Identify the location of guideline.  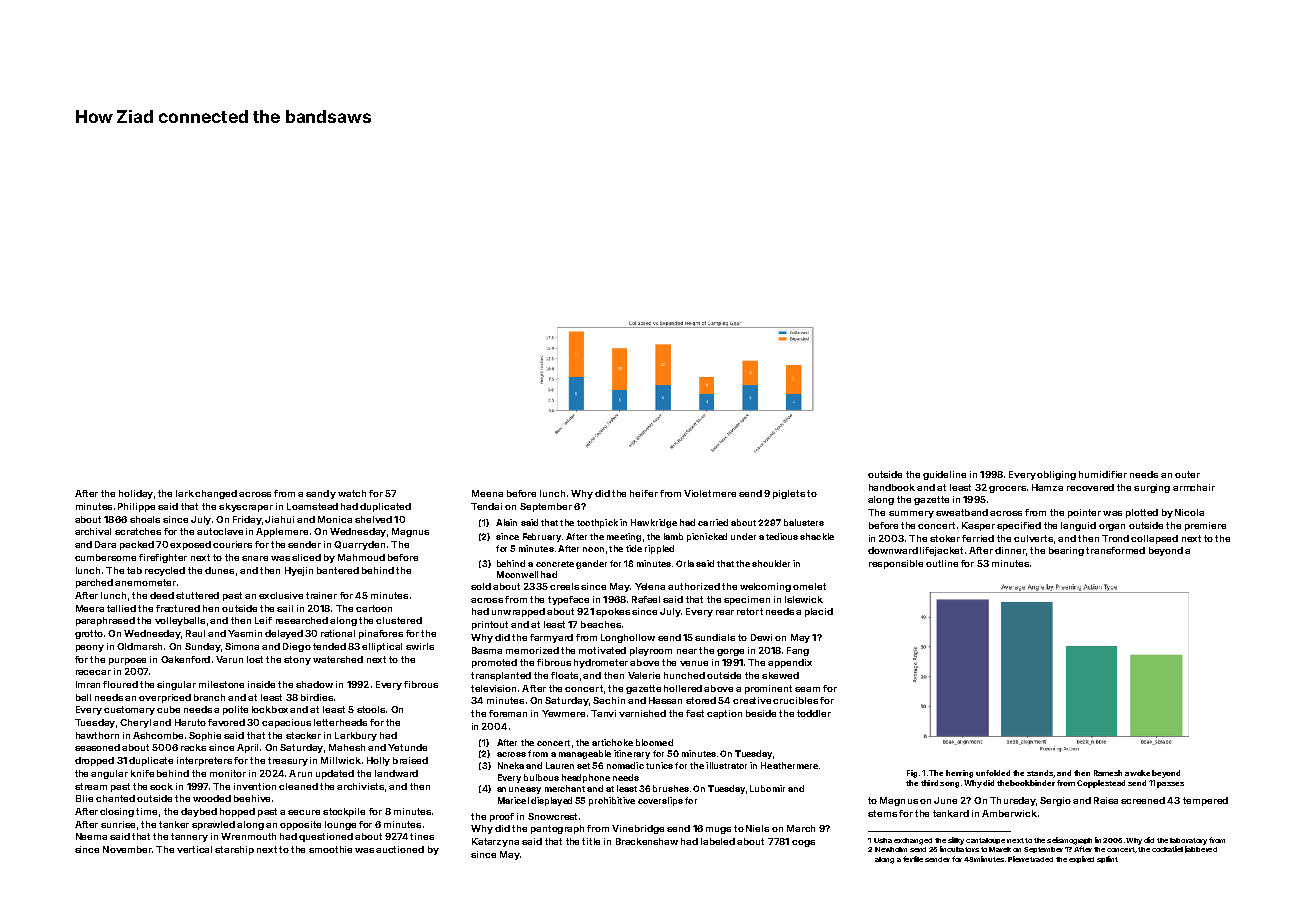
(944, 475).
